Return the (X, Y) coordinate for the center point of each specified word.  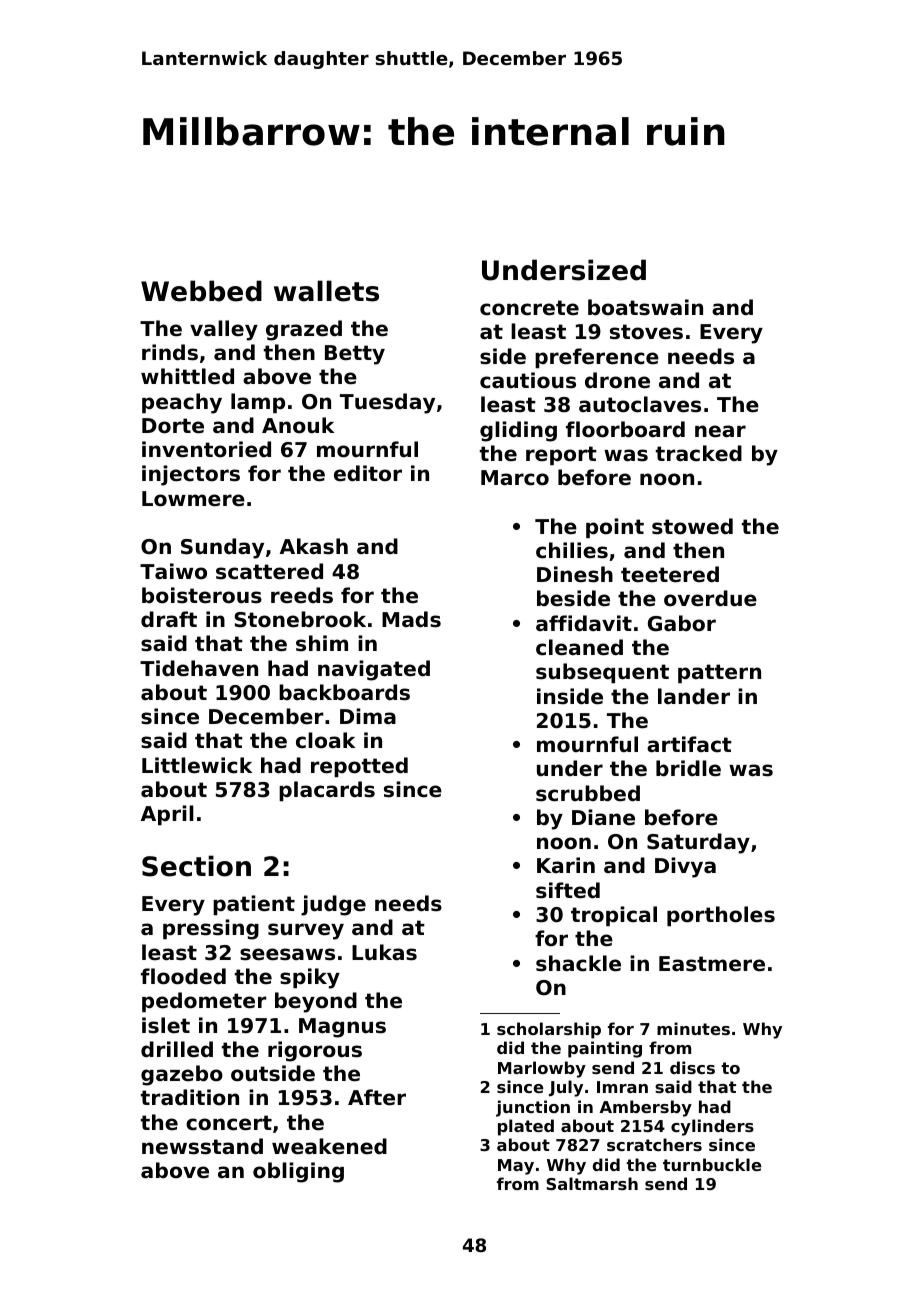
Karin (566, 865)
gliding (518, 431)
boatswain (645, 307)
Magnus (342, 1028)
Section (196, 866)
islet (166, 1025)
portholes (721, 916)
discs (692, 1067)
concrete (529, 308)
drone (617, 380)
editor (368, 473)
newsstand (202, 1146)
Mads (411, 619)
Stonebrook (300, 619)
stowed (692, 526)
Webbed (201, 291)
